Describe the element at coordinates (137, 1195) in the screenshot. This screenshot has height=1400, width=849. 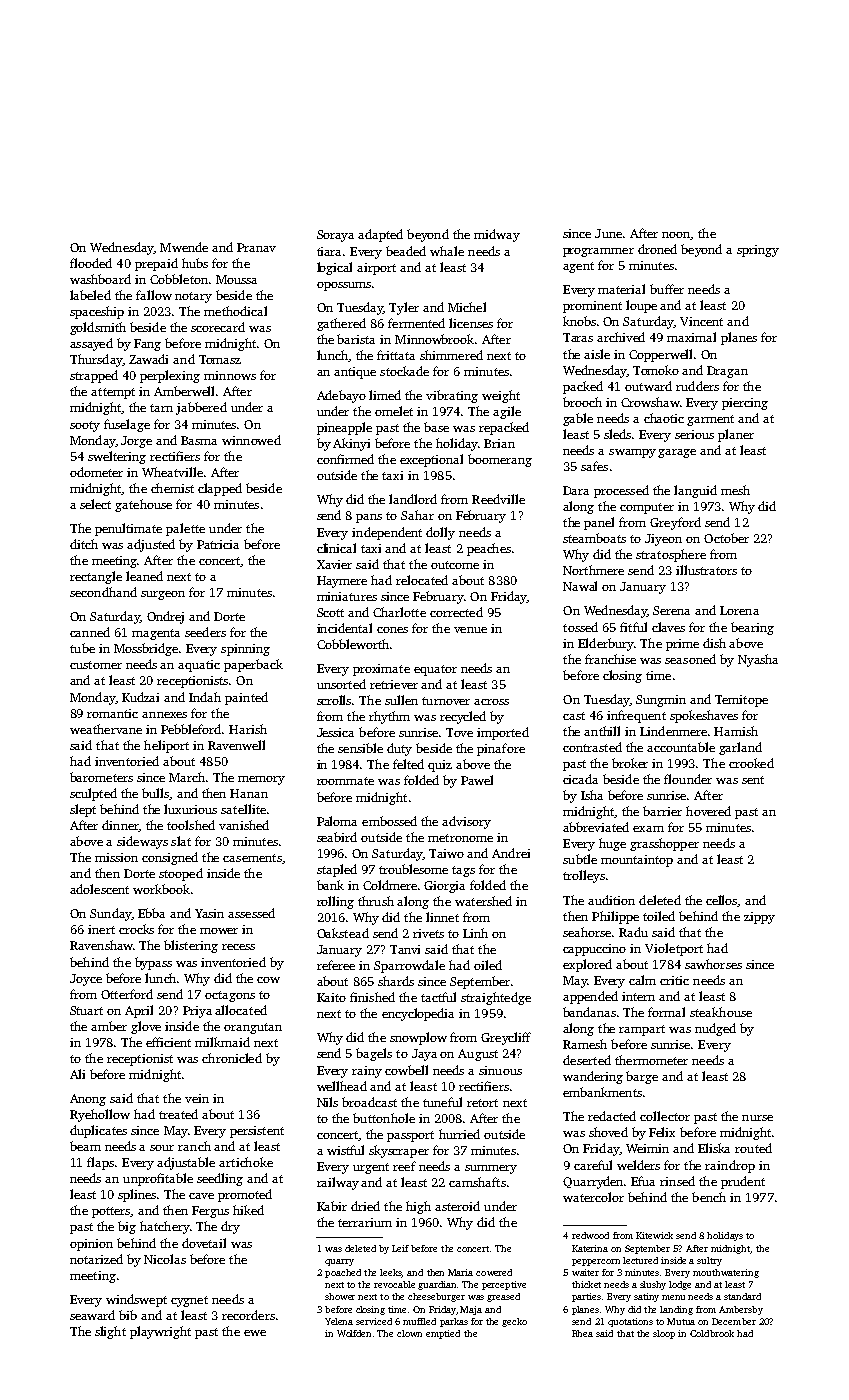
I see `splines` at that location.
